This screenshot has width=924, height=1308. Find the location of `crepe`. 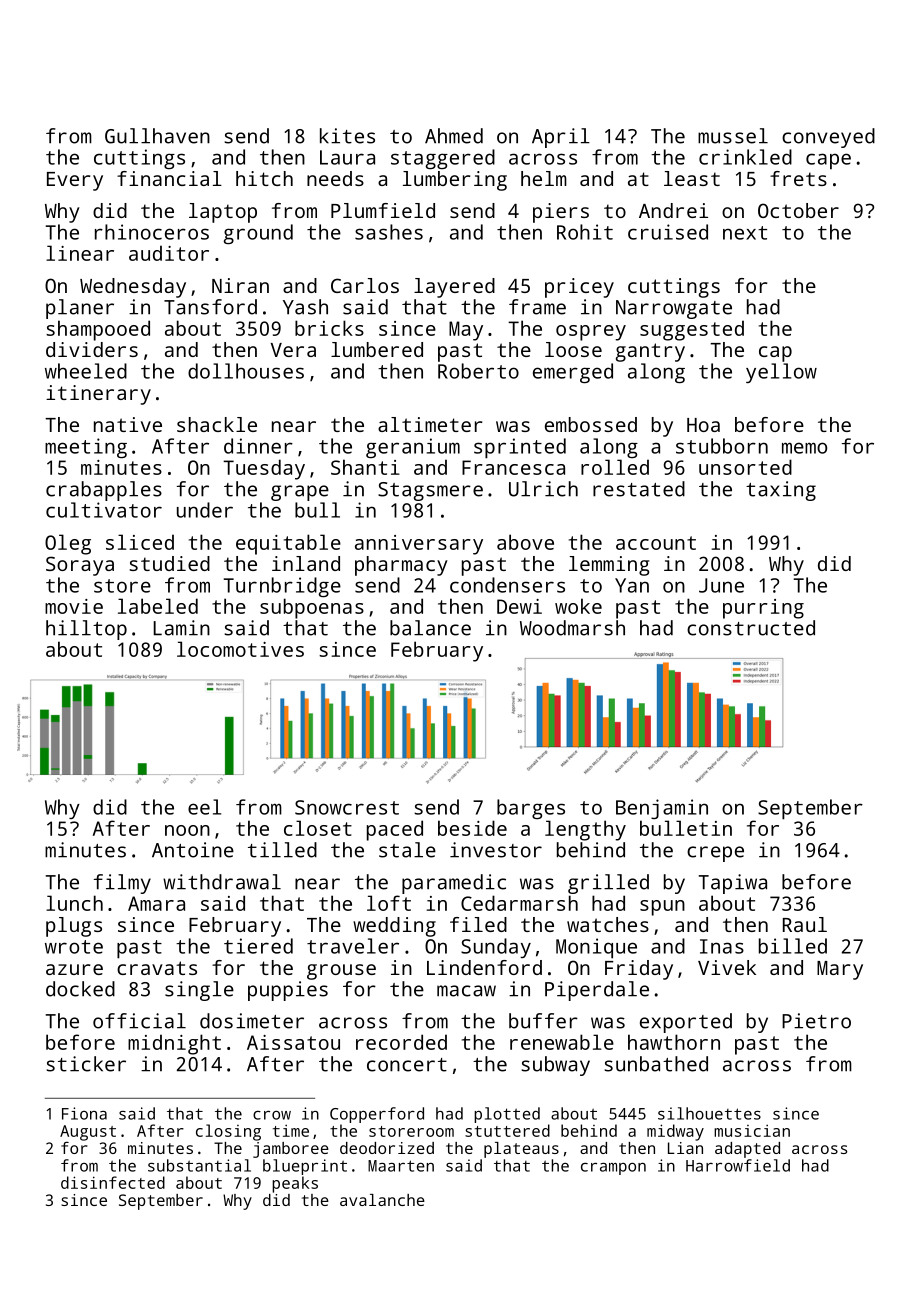

crepe is located at coordinates (715, 854).
